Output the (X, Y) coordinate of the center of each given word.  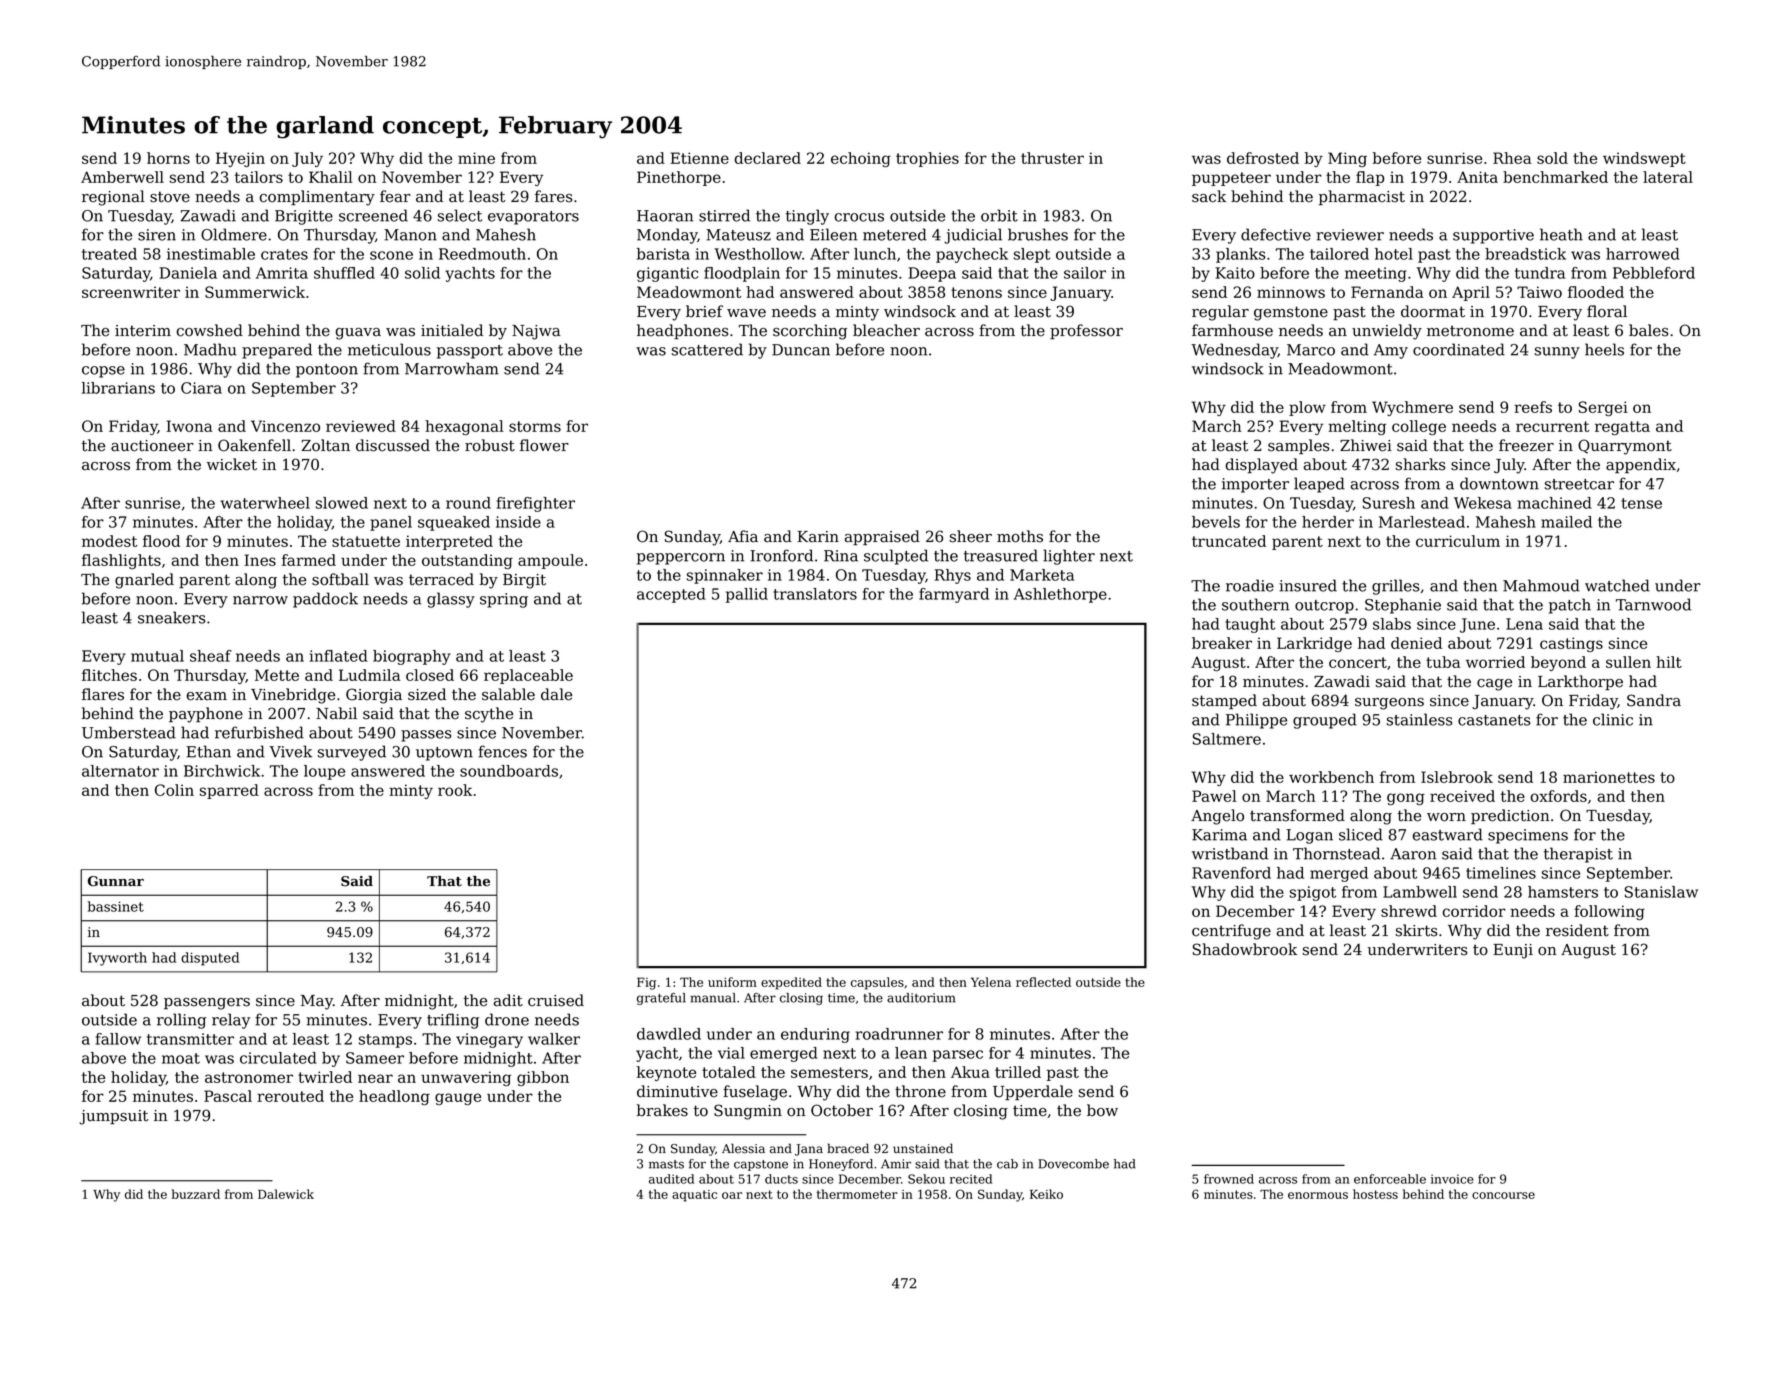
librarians (118, 388)
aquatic (694, 1196)
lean (911, 1053)
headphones (682, 332)
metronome (1470, 331)
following (1609, 912)
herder (1328, 522)
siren (157, 235)
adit (508, 1000)
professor (1086, 332)
